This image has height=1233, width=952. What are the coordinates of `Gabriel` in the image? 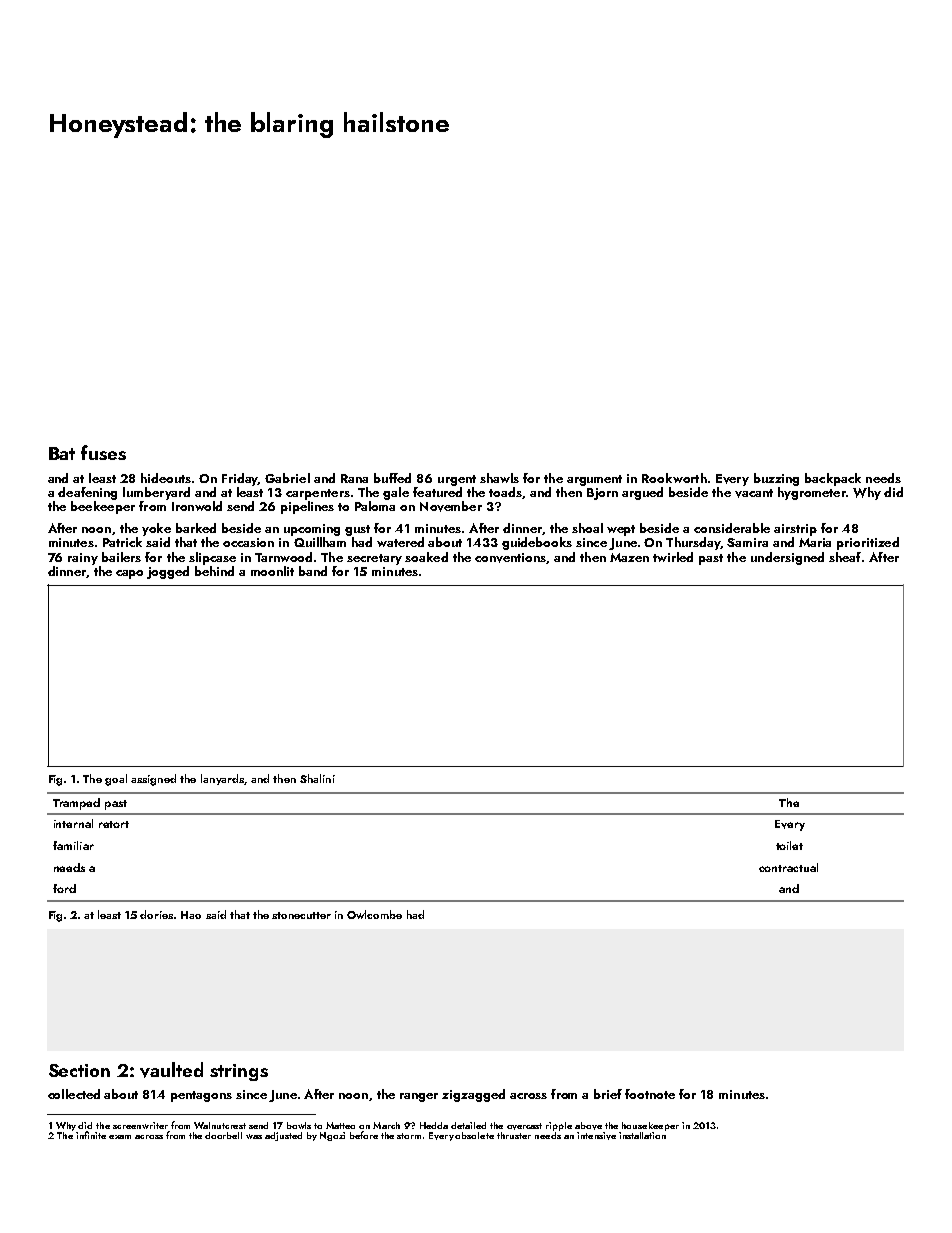 It's located at (287, 478).
